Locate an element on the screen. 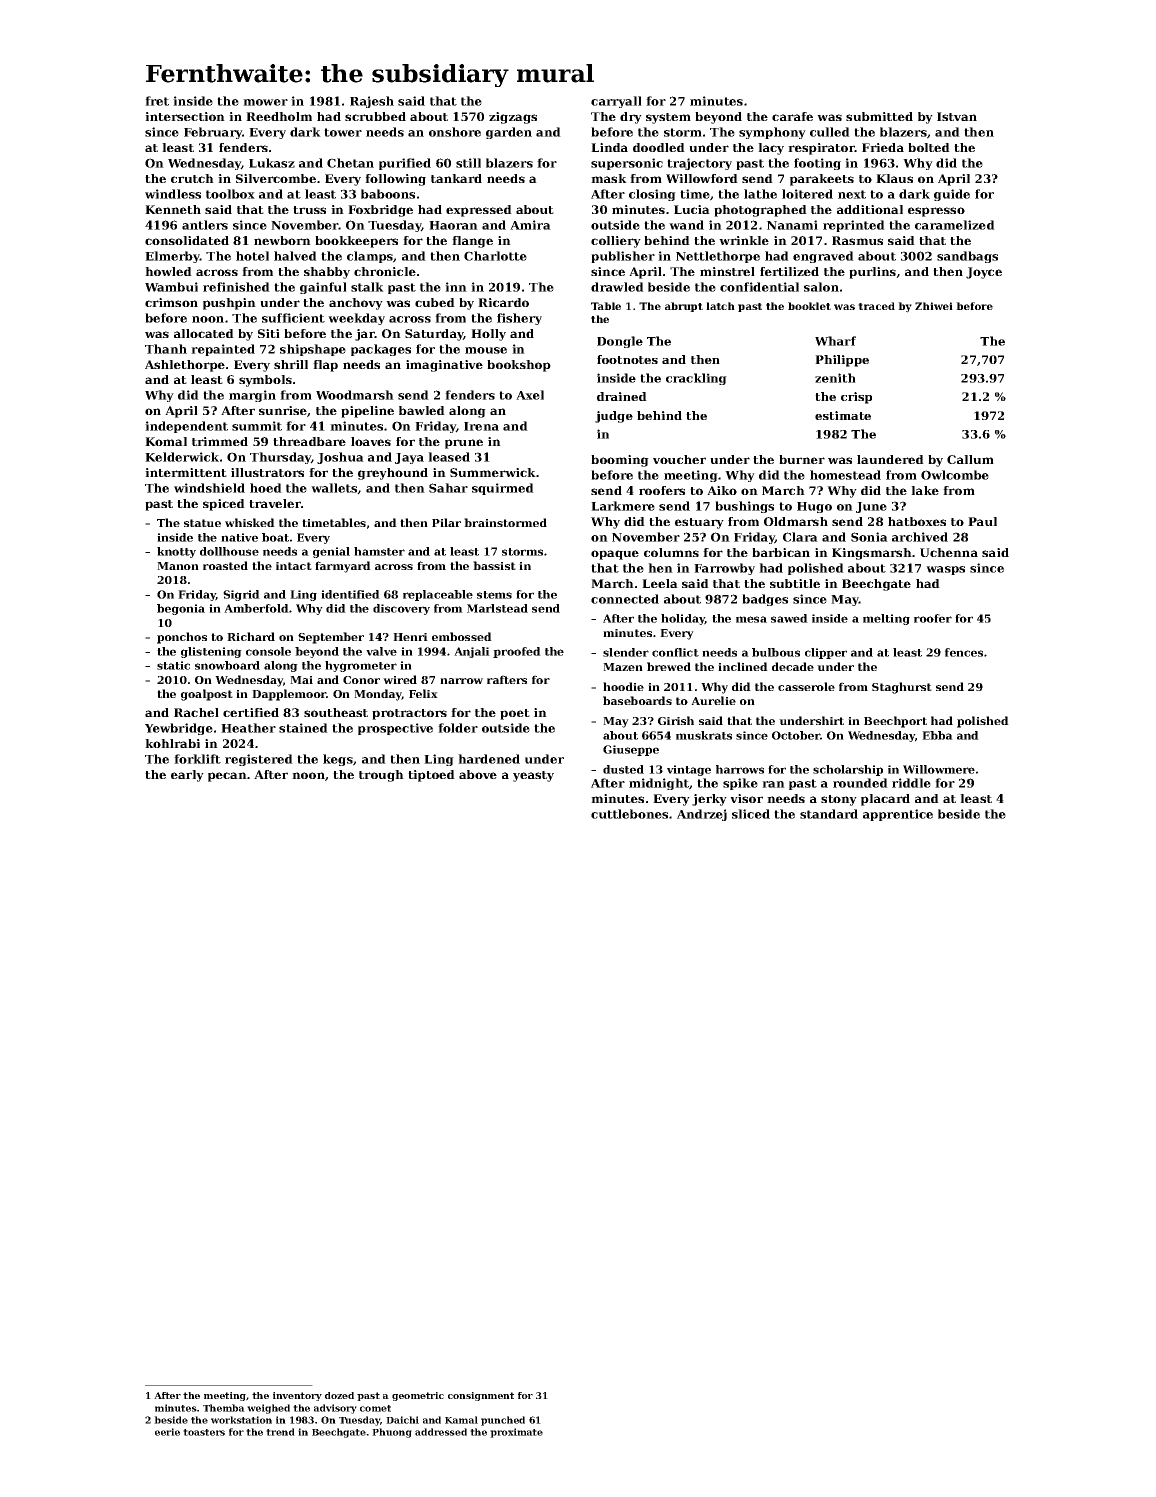 Image resolution: width=1156 pixels, height=1497 pixels. apprentice is located at coordinates (898, 815).
